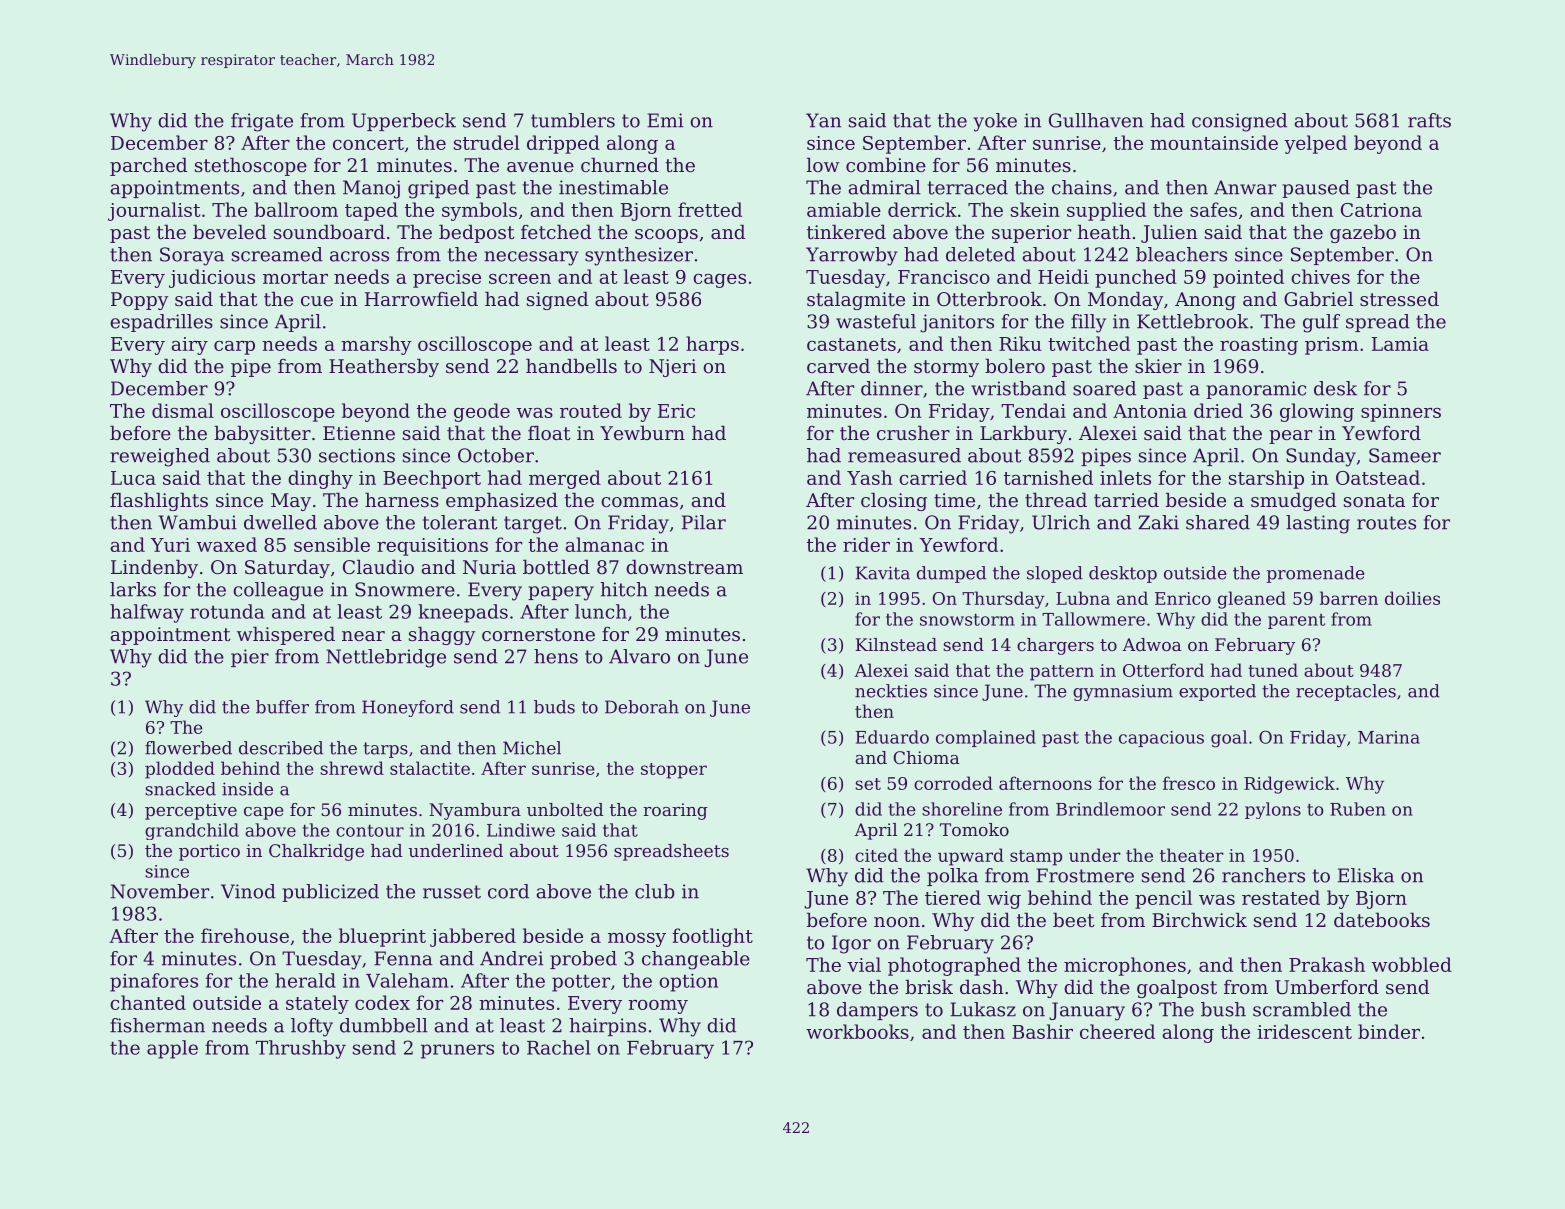 The width and height of the document is (1565, 1209). What do you see at coordinates (172, 1049) in the document?
I see `apple` at bounding box center [172, 1049].
